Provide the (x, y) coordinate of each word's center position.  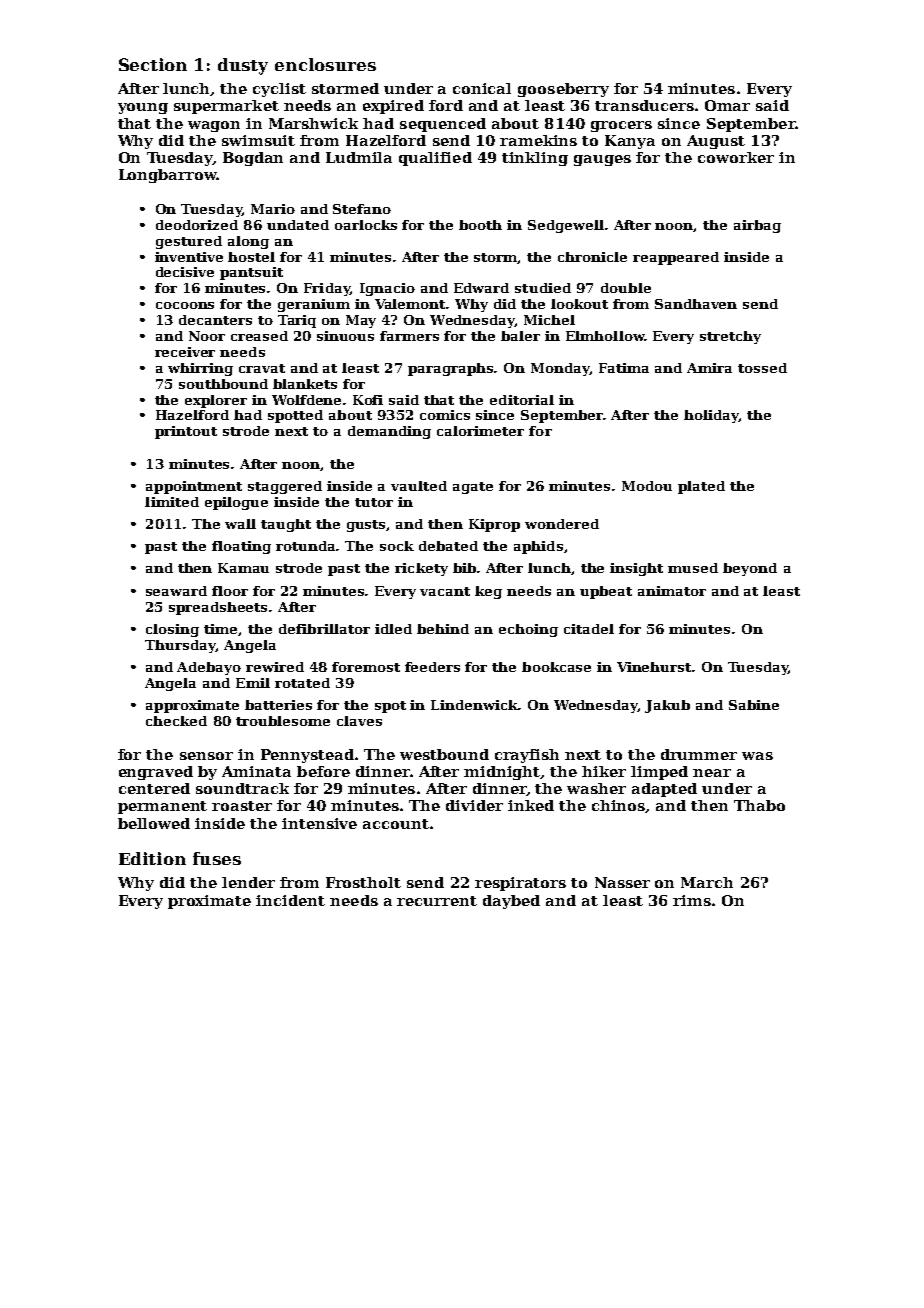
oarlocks (366, 225)
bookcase (556, 667)
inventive (189, 257)
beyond (750, 569)
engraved (156, 773)
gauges (602, 160)
